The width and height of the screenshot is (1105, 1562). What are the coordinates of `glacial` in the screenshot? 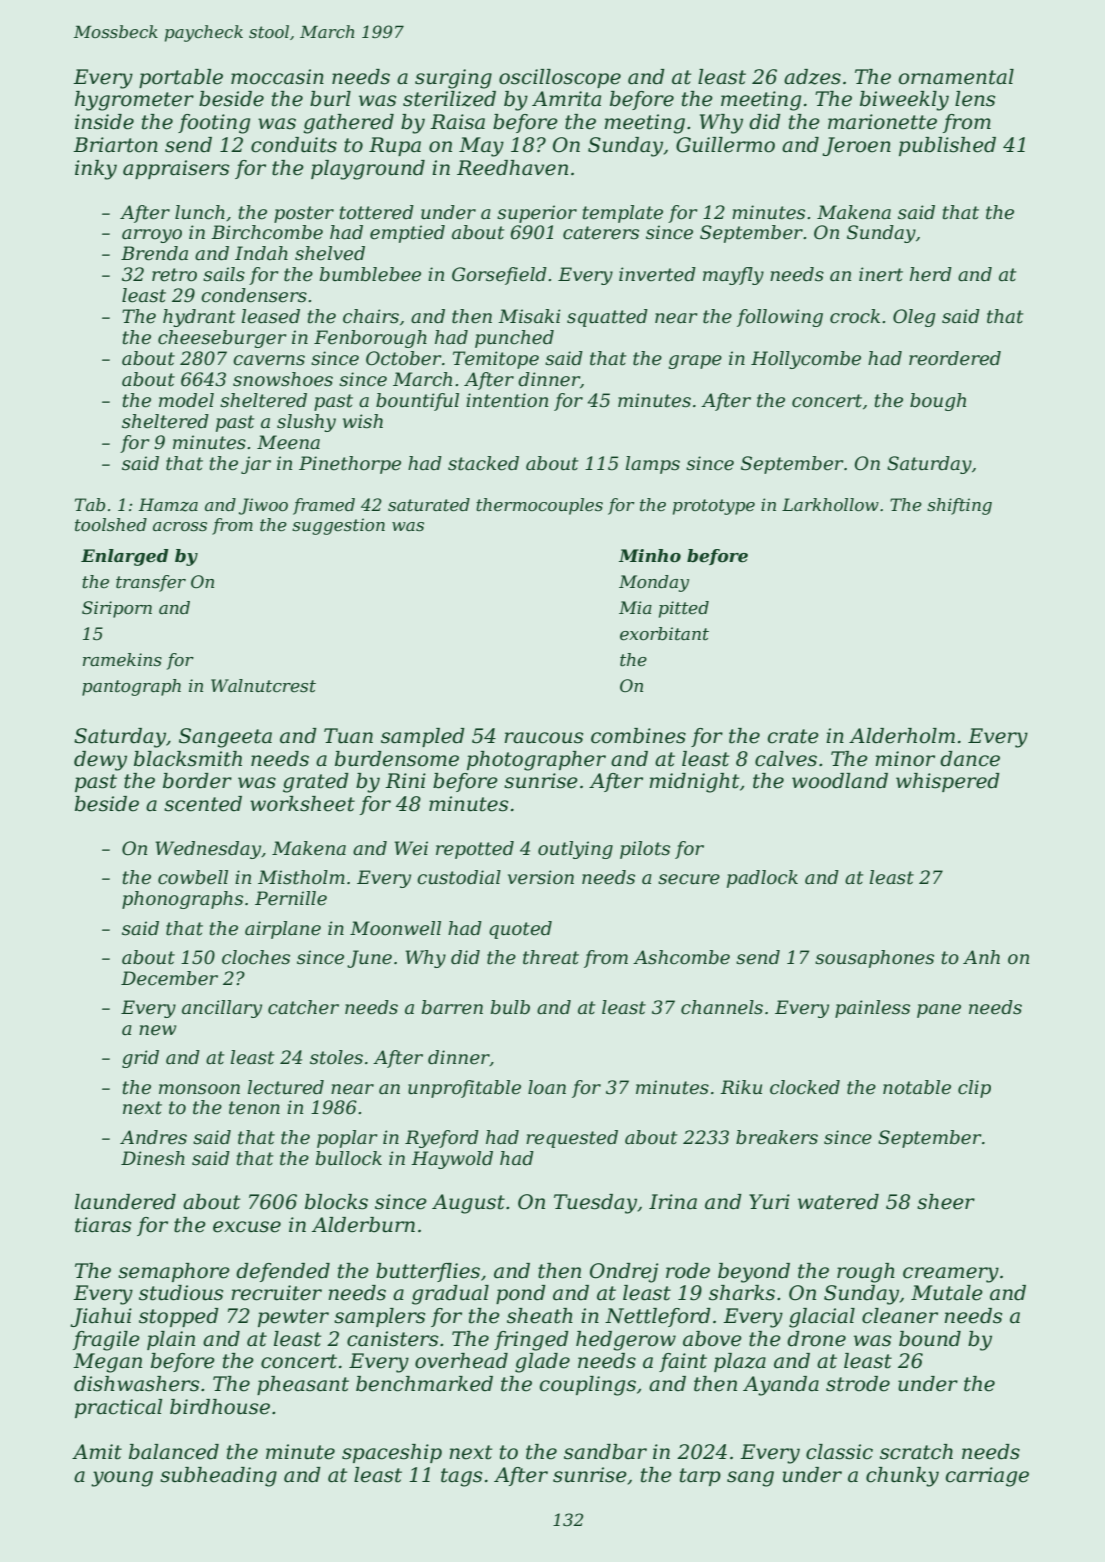 It's located at (822, 1318).
